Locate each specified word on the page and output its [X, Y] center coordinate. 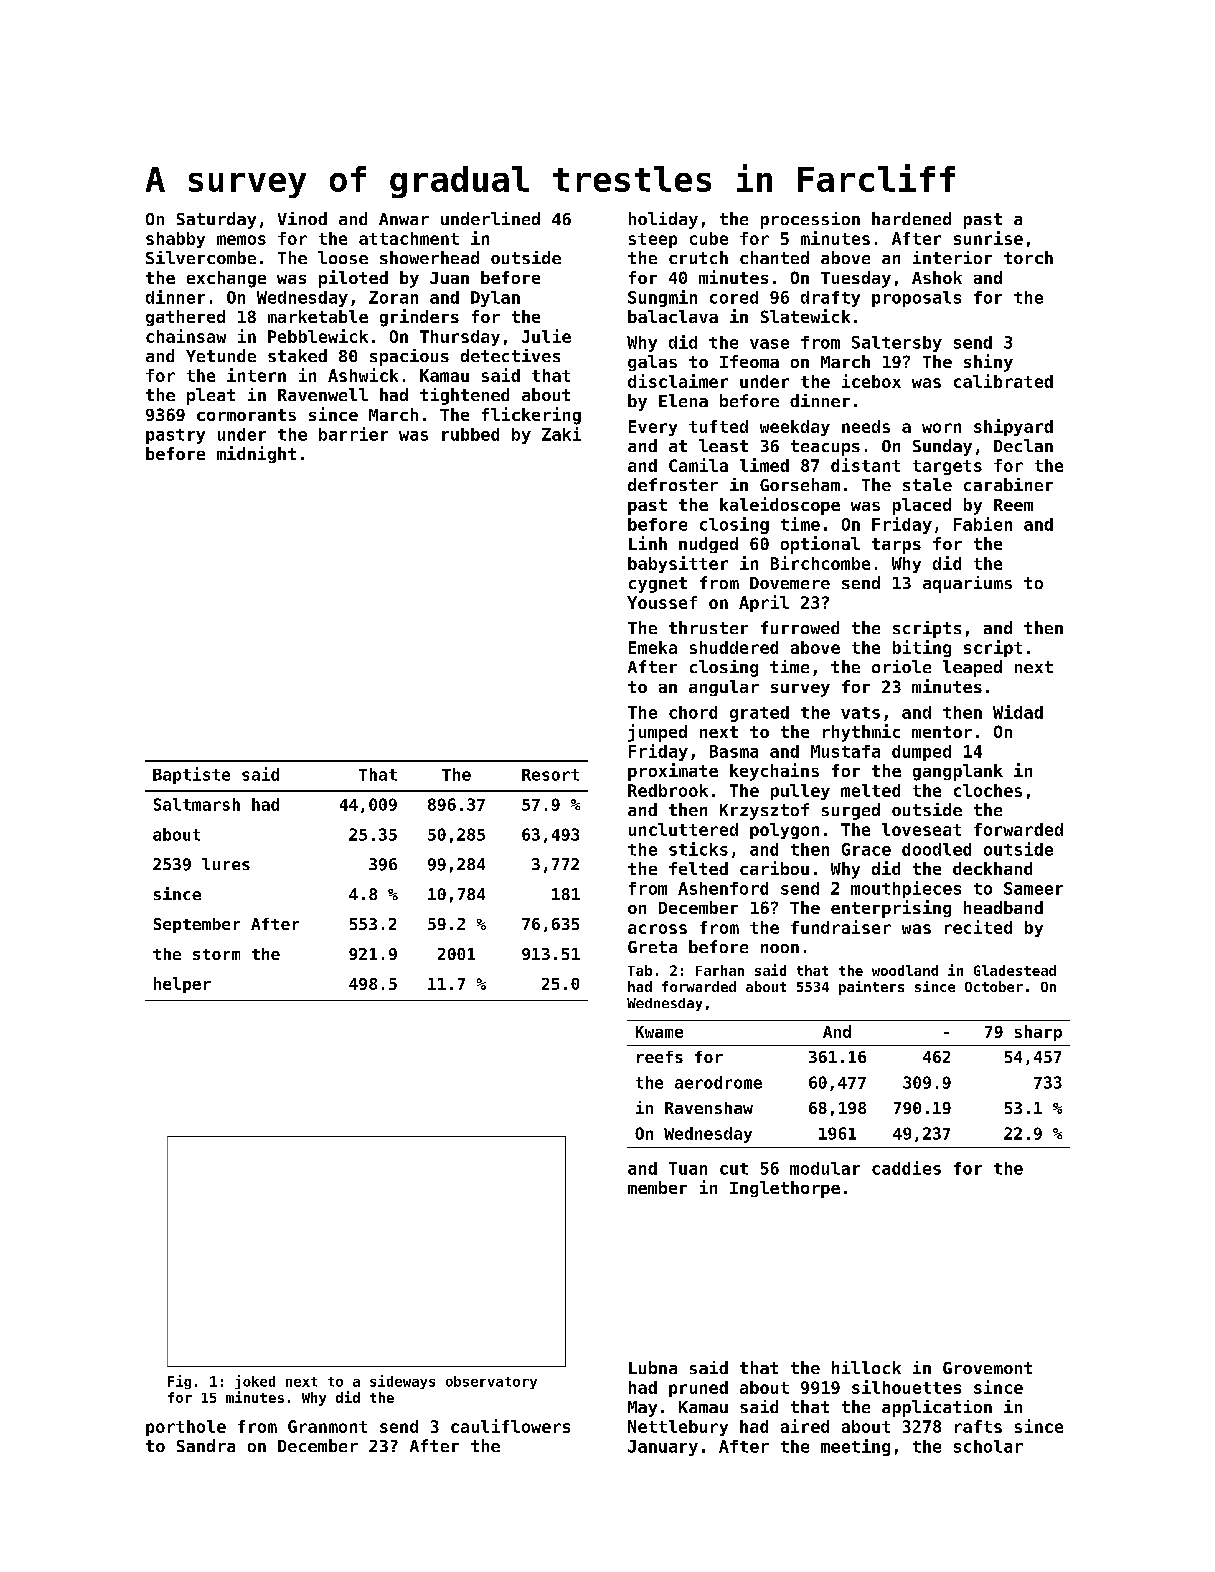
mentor [942, 732]
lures [226, 864]
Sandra [206, 1445]
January [663, 1448]
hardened [911, 218]
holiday [663, 220]
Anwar [404, 219]
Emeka [653, 647]
